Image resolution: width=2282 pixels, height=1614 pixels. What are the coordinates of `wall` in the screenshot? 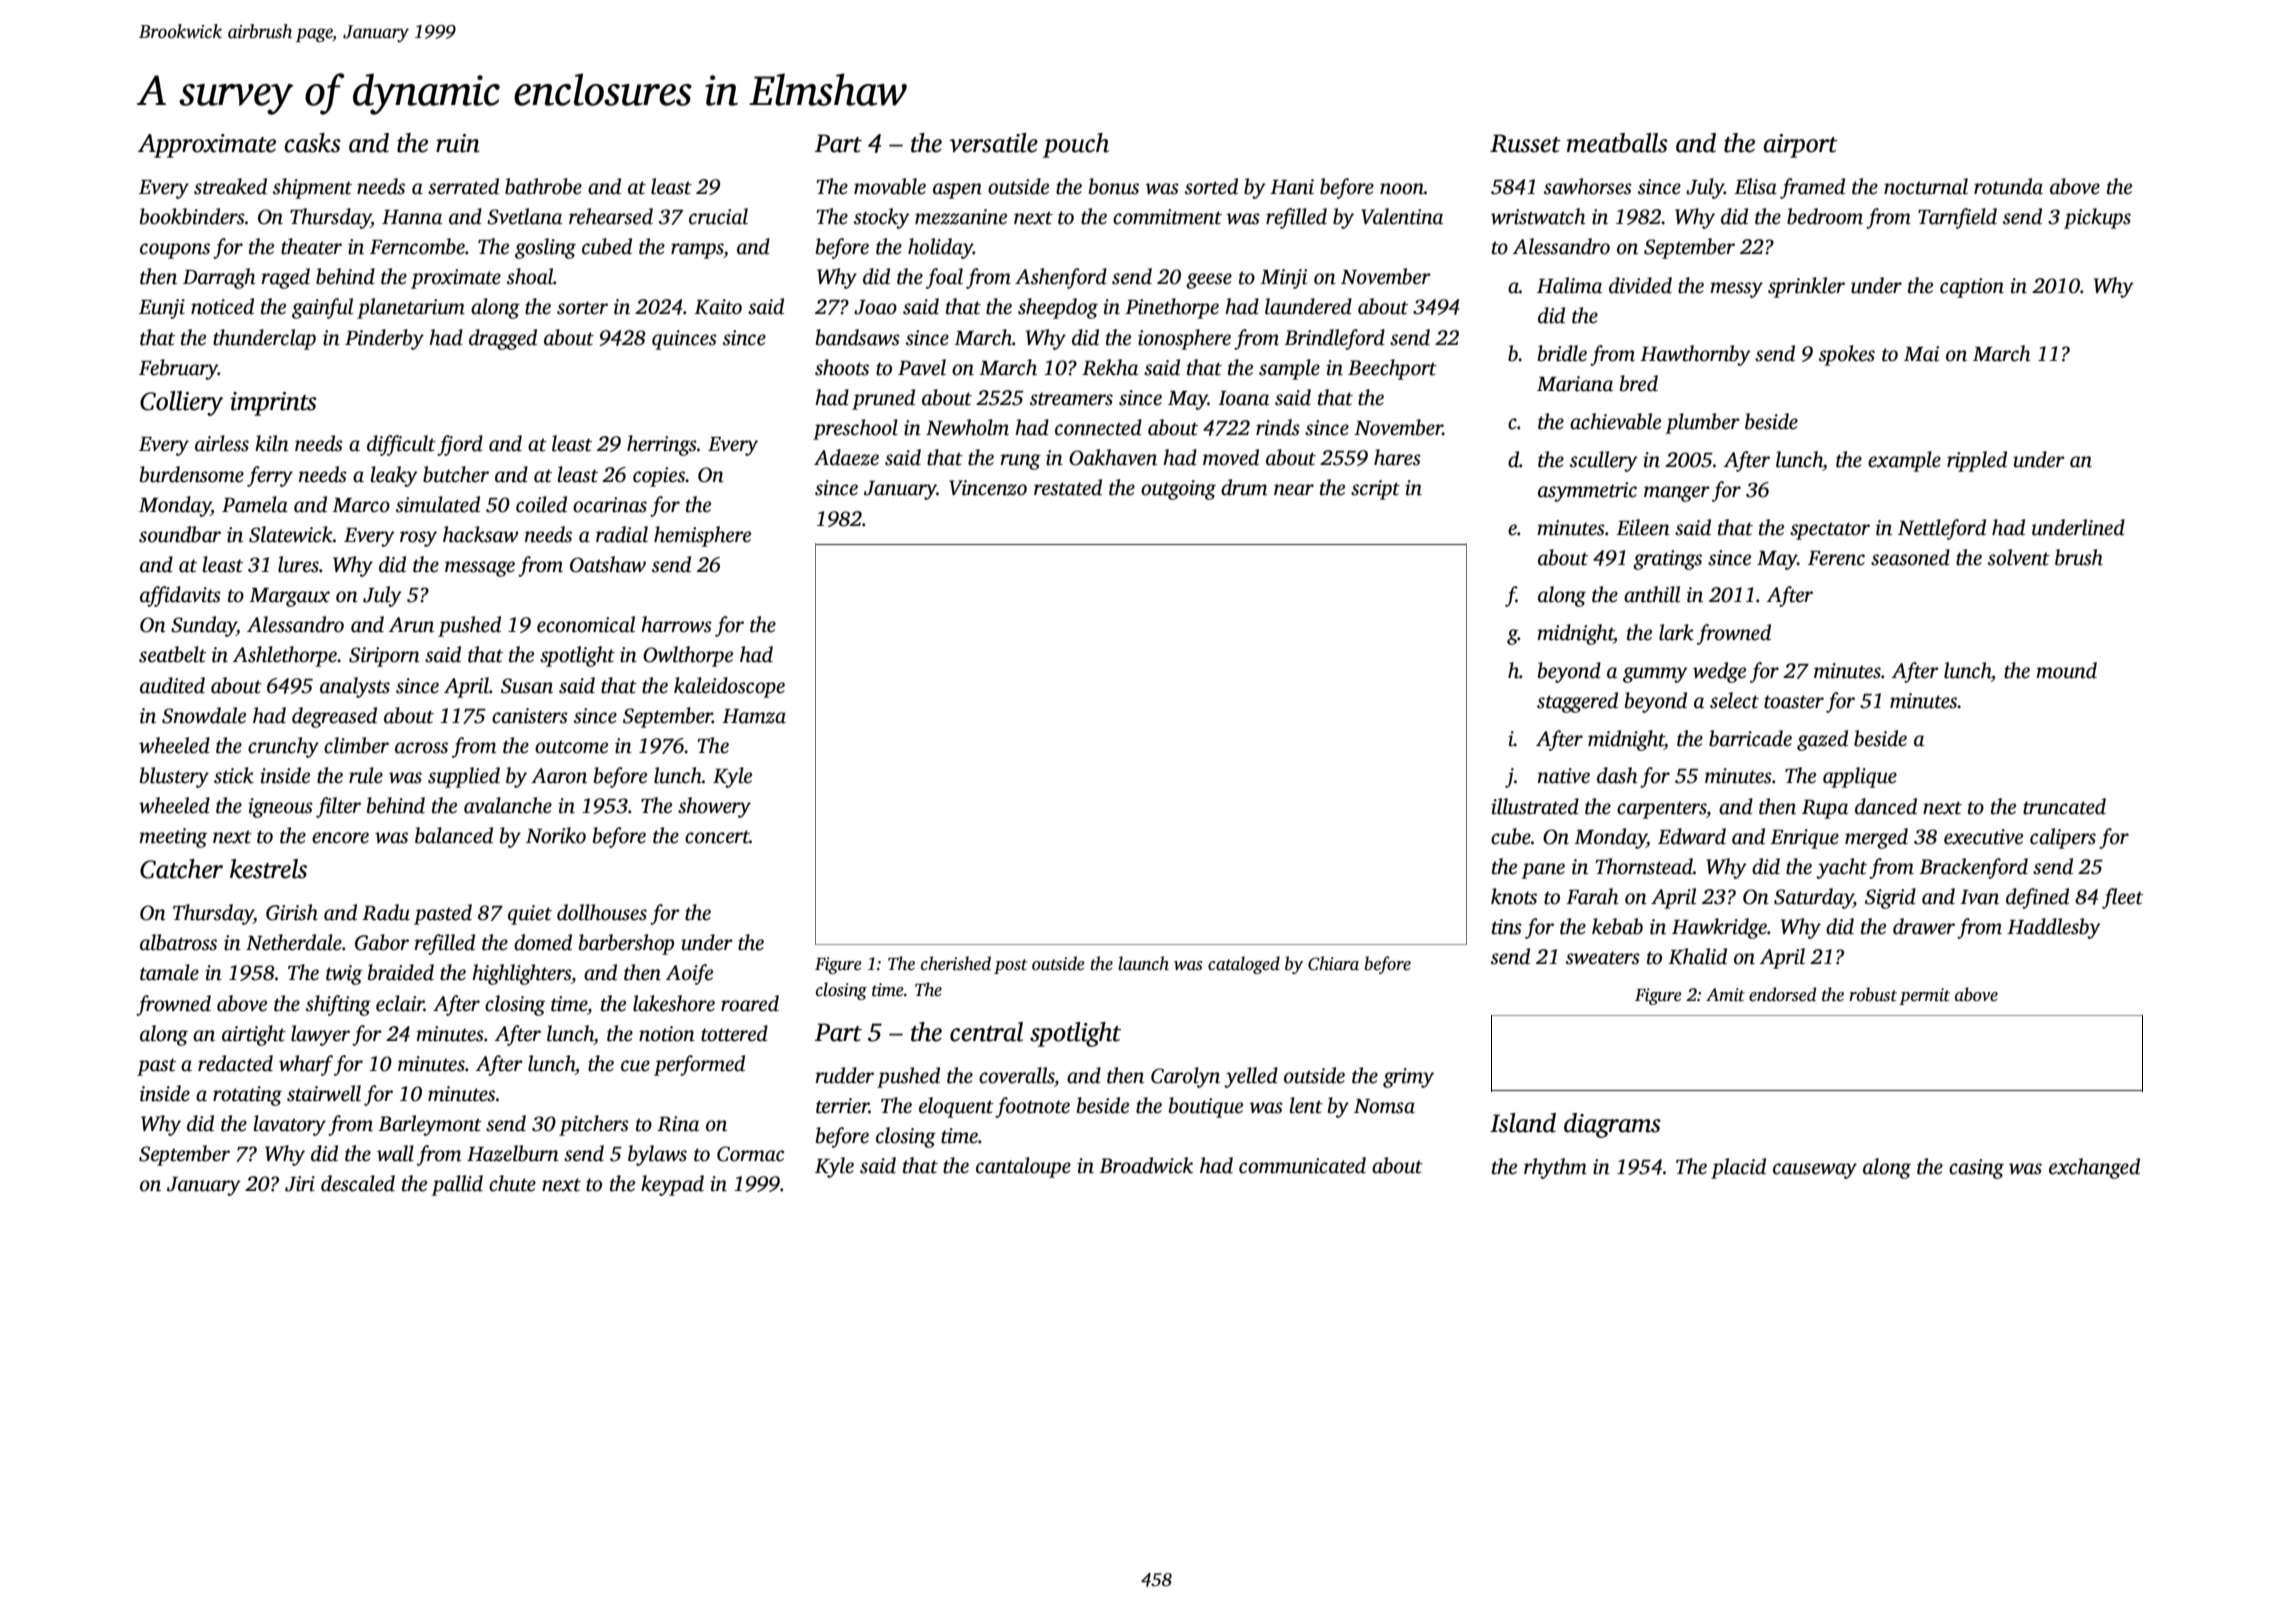 It's located at (395, 1153).
